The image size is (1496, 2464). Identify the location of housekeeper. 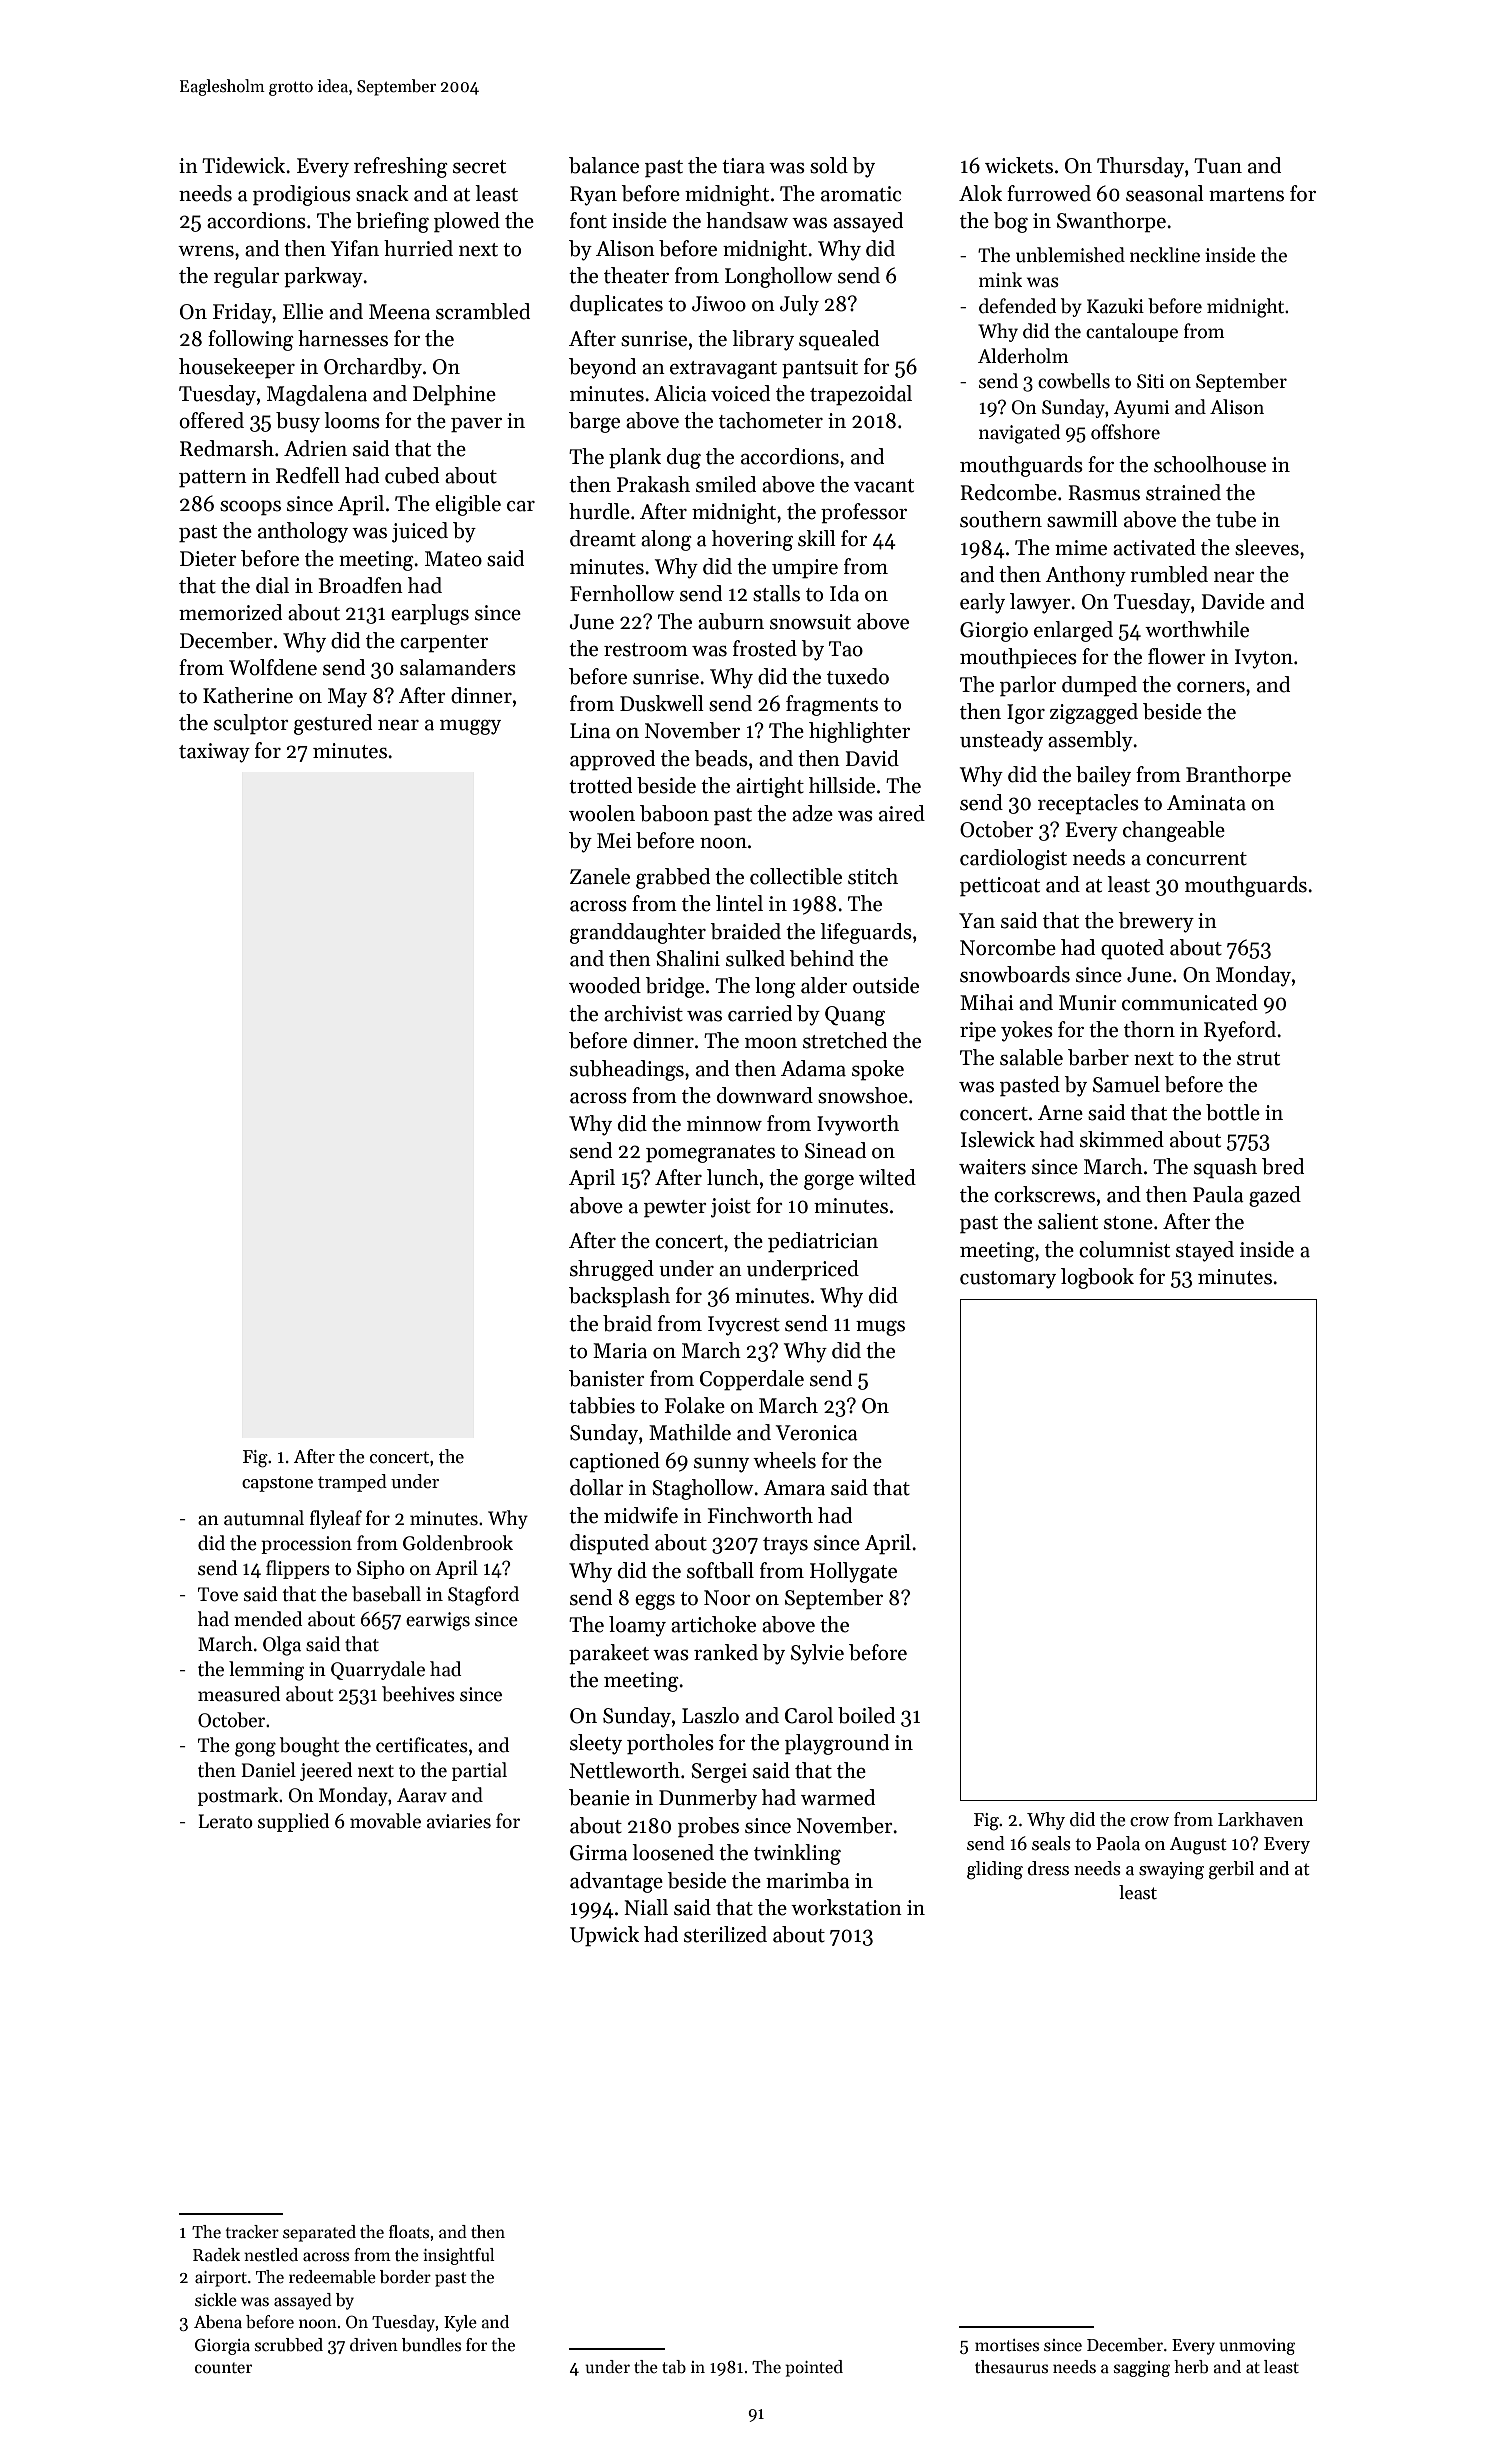
(237, 368).
